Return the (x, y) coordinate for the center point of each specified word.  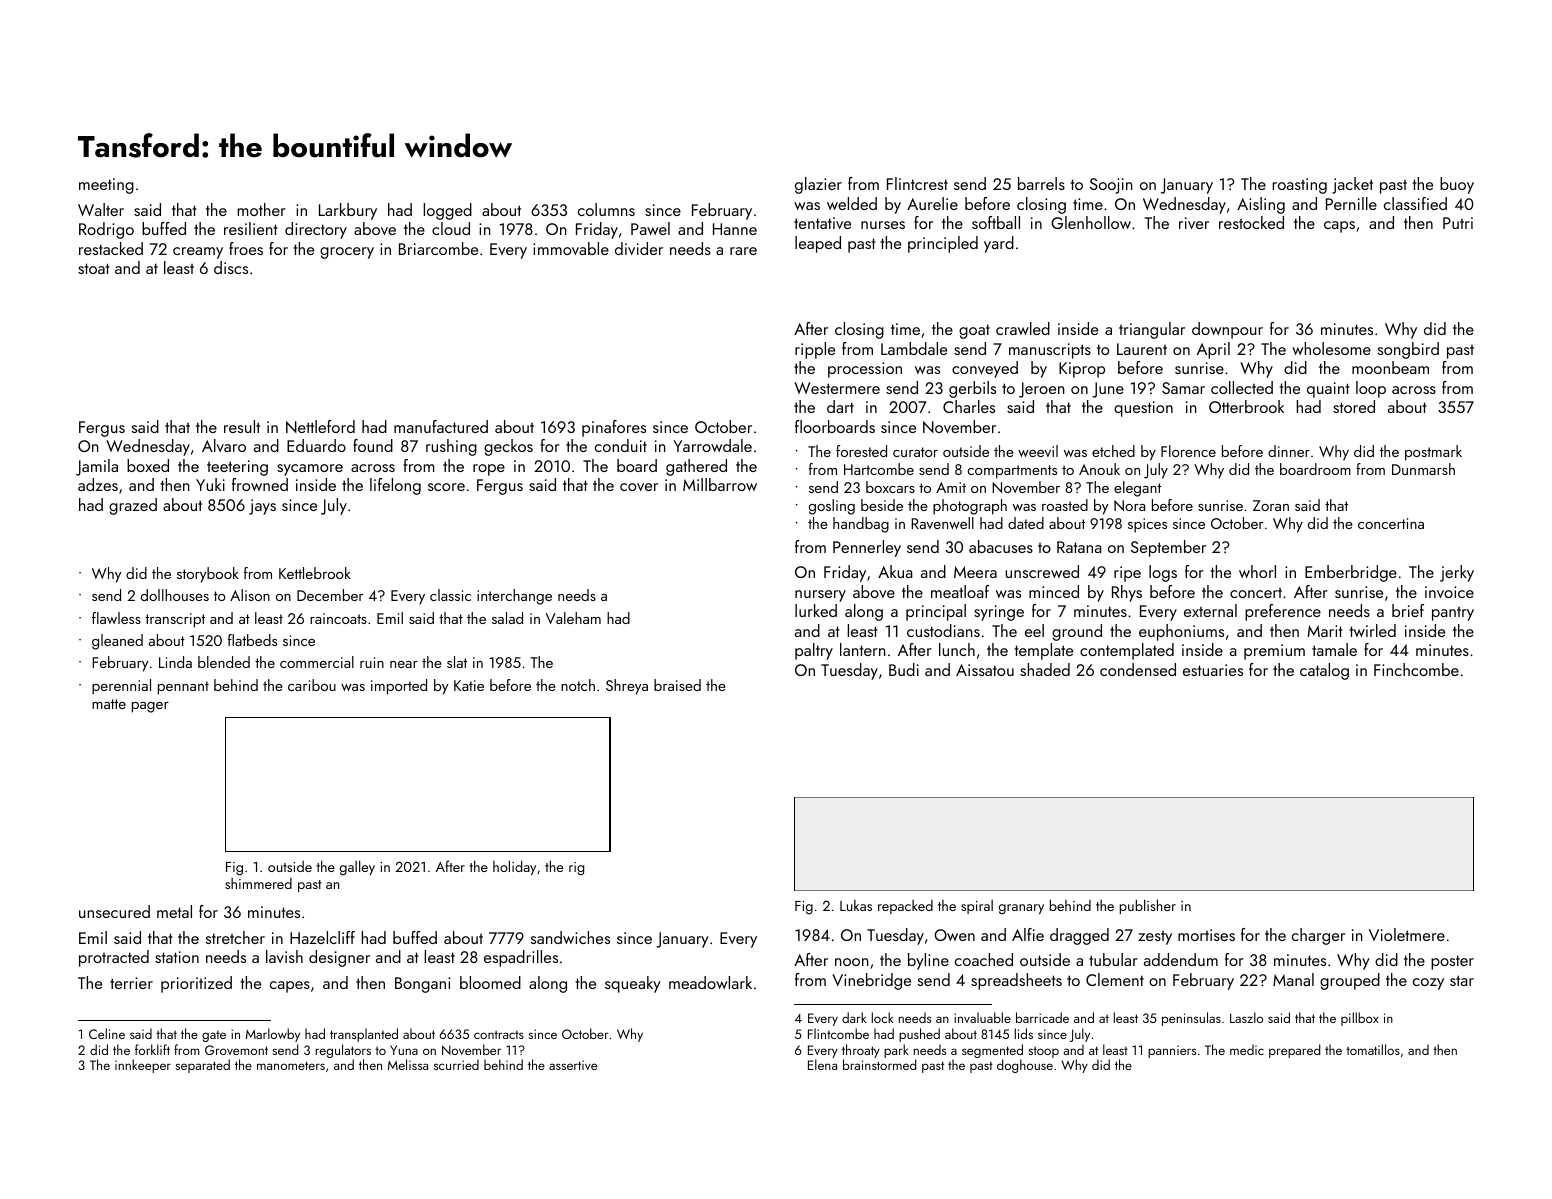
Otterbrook (1246, 406)
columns (606, 209)
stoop (1043, 1052)
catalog (1324, 671)
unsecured (114, 911)
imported (399, 687)
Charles (969, 406)
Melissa (408, 1064)
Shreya (627, 687)
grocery (347, 253)
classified (1415, 203)
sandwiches (570, 937)
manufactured (441, 426)
